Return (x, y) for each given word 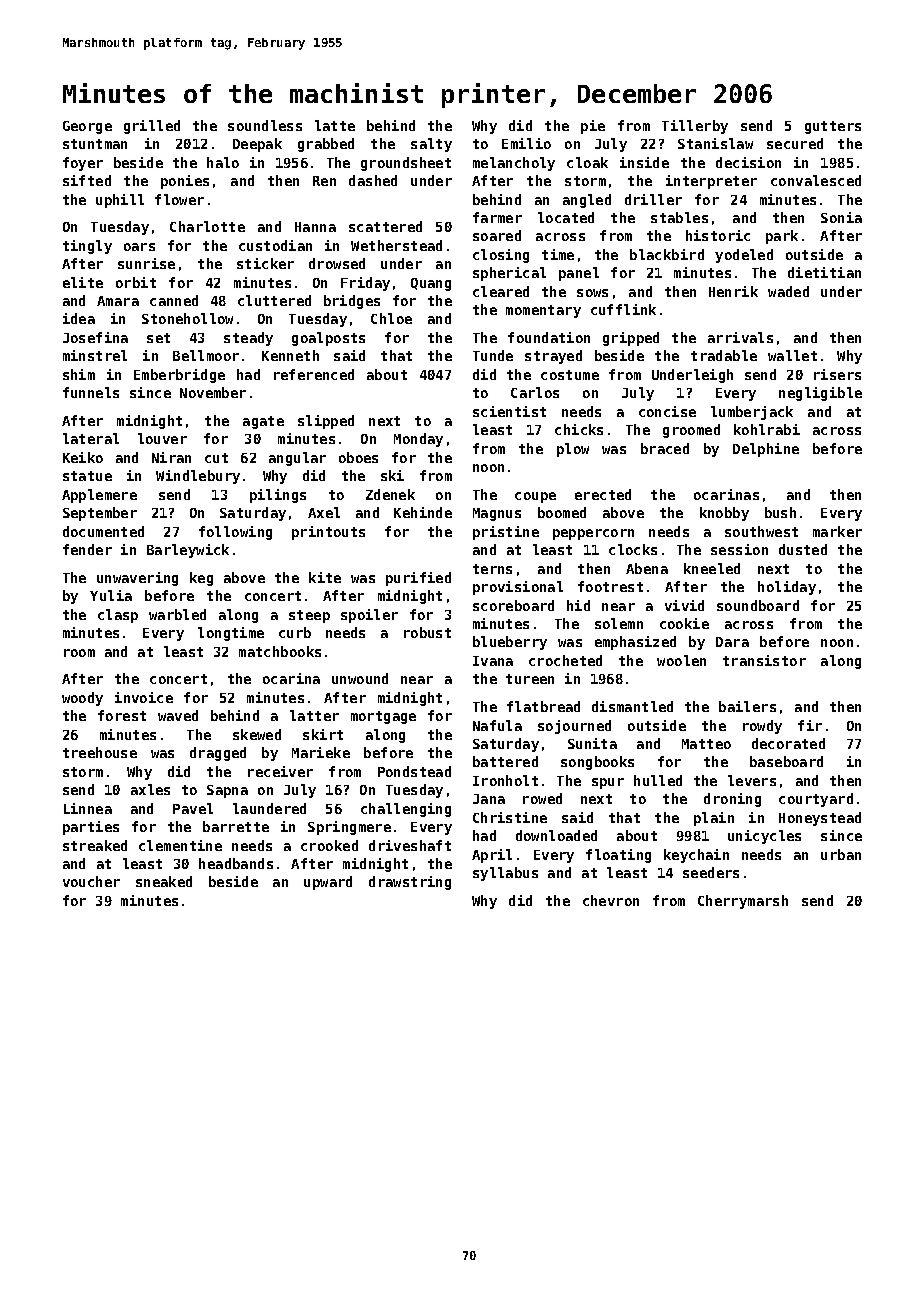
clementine (180, 845)
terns (492, 569)
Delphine (766, 450)
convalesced (816, 180)
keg (201, 579)
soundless (265, 125)
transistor (764, 660)
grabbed (326, 145)
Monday (418, 440)
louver (162, 438)
